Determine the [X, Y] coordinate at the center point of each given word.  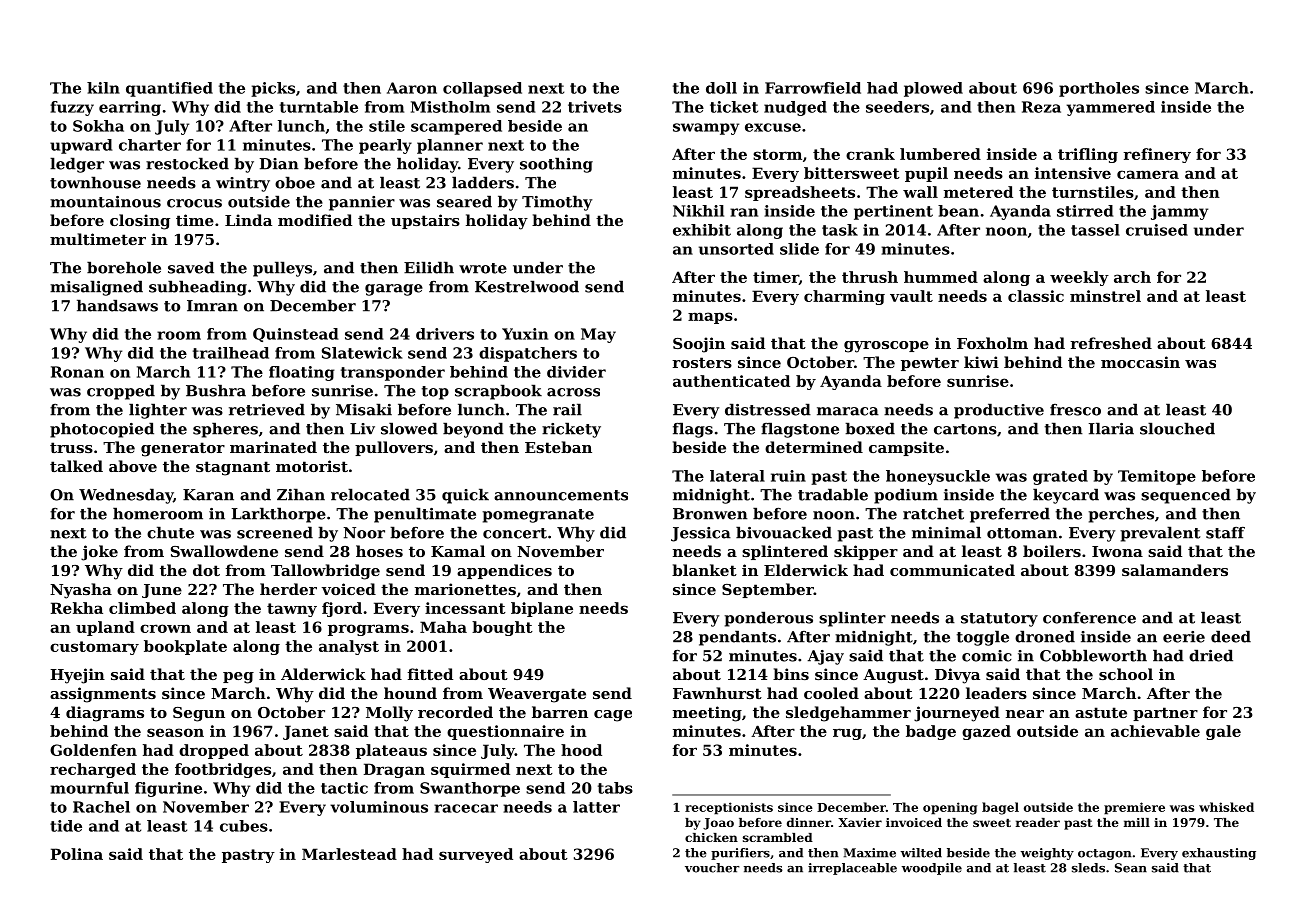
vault [911, 296]
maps [710, 318]
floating [302, 373]
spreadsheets [800, 193]
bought [502, 628]
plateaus [391, 751]
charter [150, 145]
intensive [1073, 173]
